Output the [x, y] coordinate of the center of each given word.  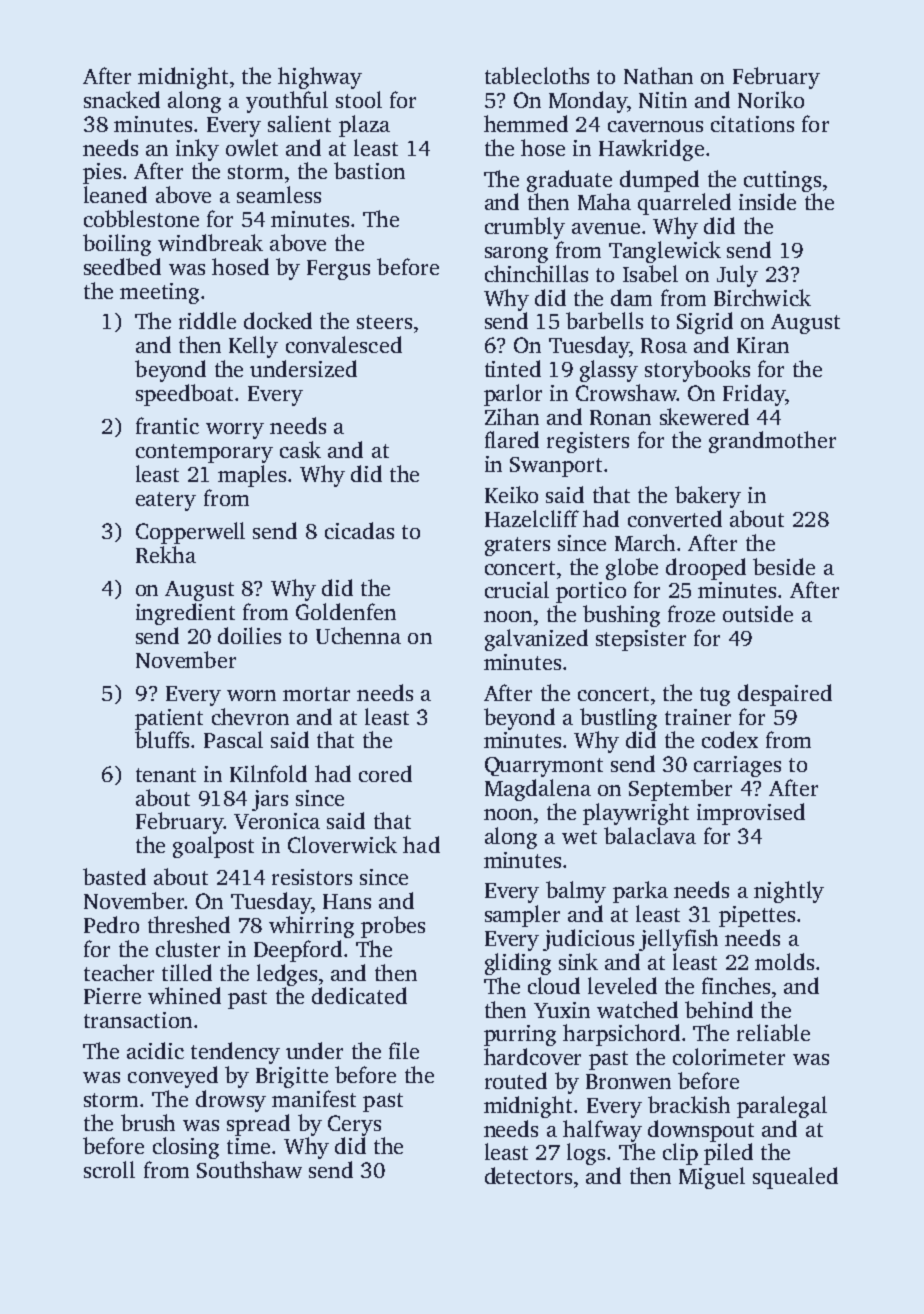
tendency [235, 1053]
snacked [122, 99]
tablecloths [537, 75]
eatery [166, 501]
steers [384, 322]
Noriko [771, 99]
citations [752, 124]
